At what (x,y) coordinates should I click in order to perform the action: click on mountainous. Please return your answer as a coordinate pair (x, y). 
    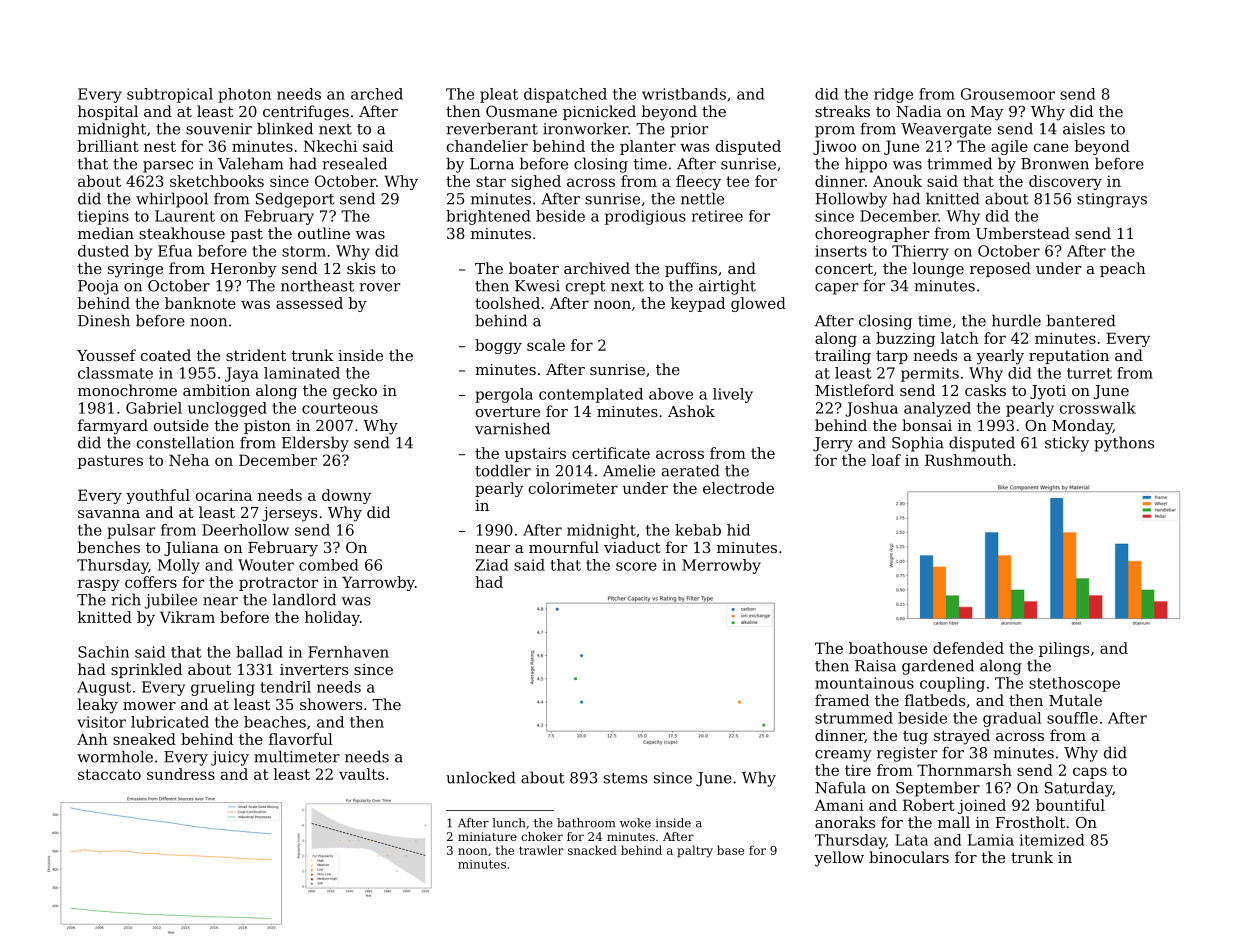
    Looking at the image, I should click on (864, 683).
